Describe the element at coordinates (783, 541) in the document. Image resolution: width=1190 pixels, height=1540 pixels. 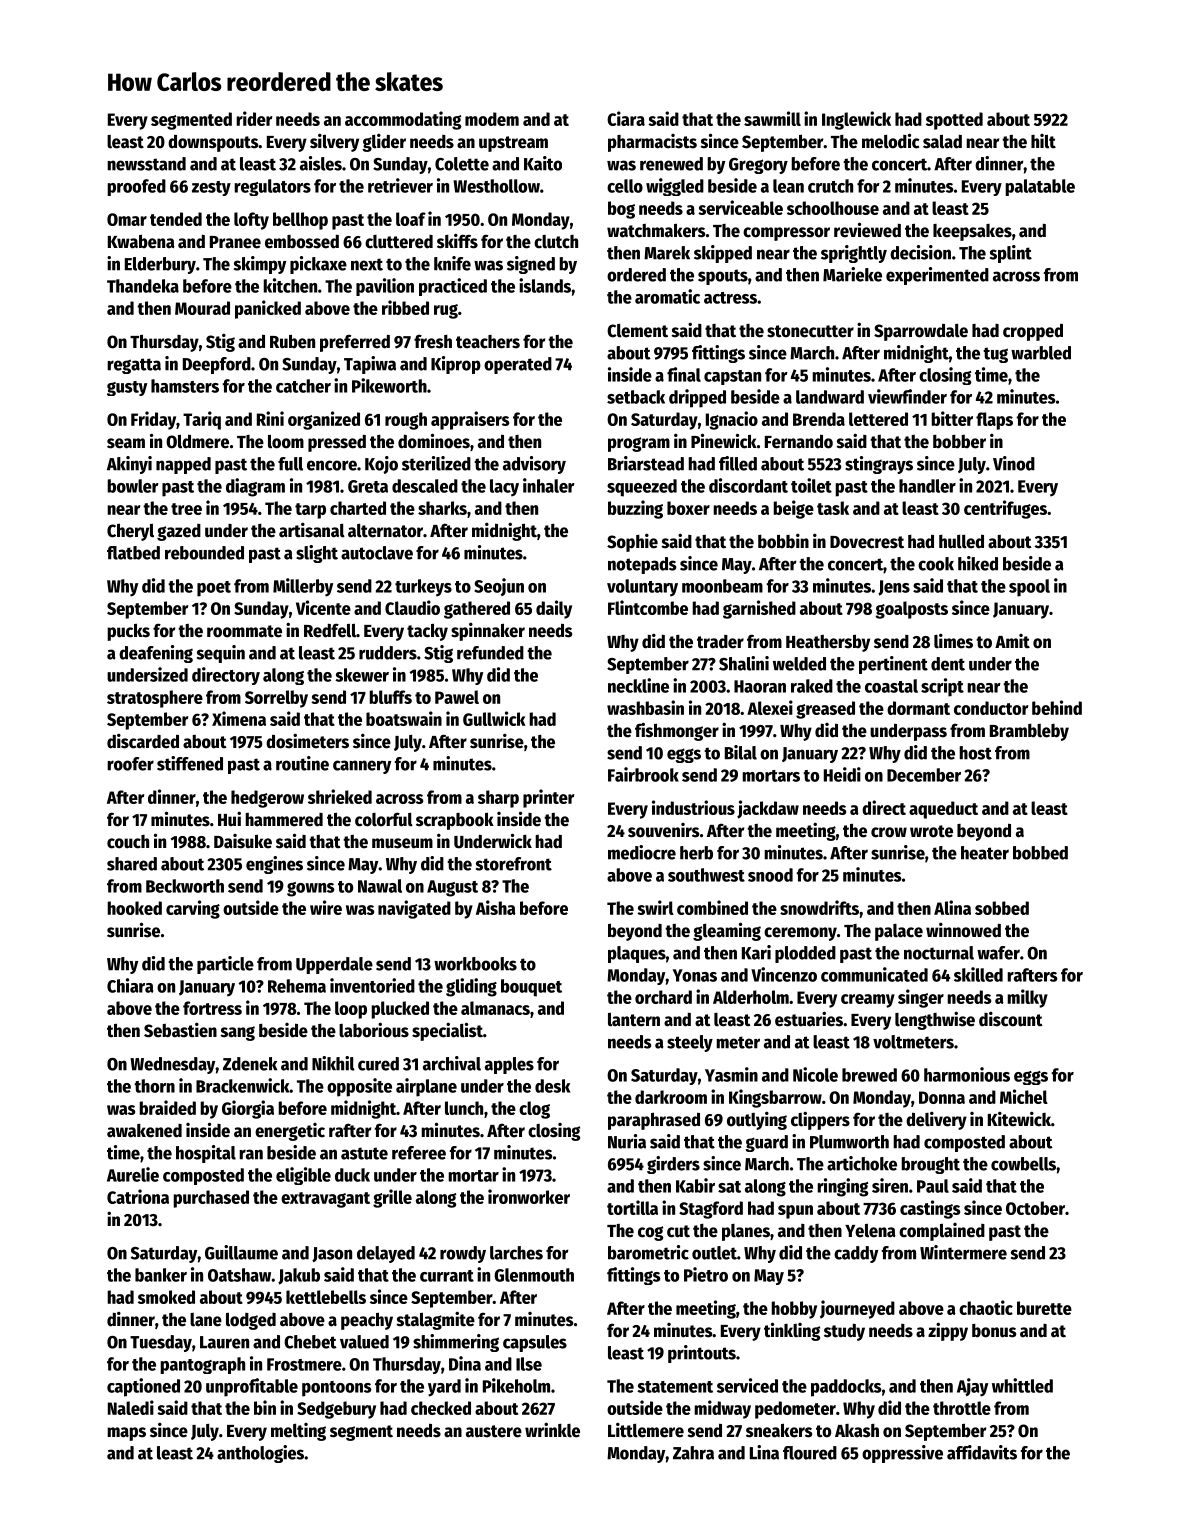
I see `bobbin` at that location.
